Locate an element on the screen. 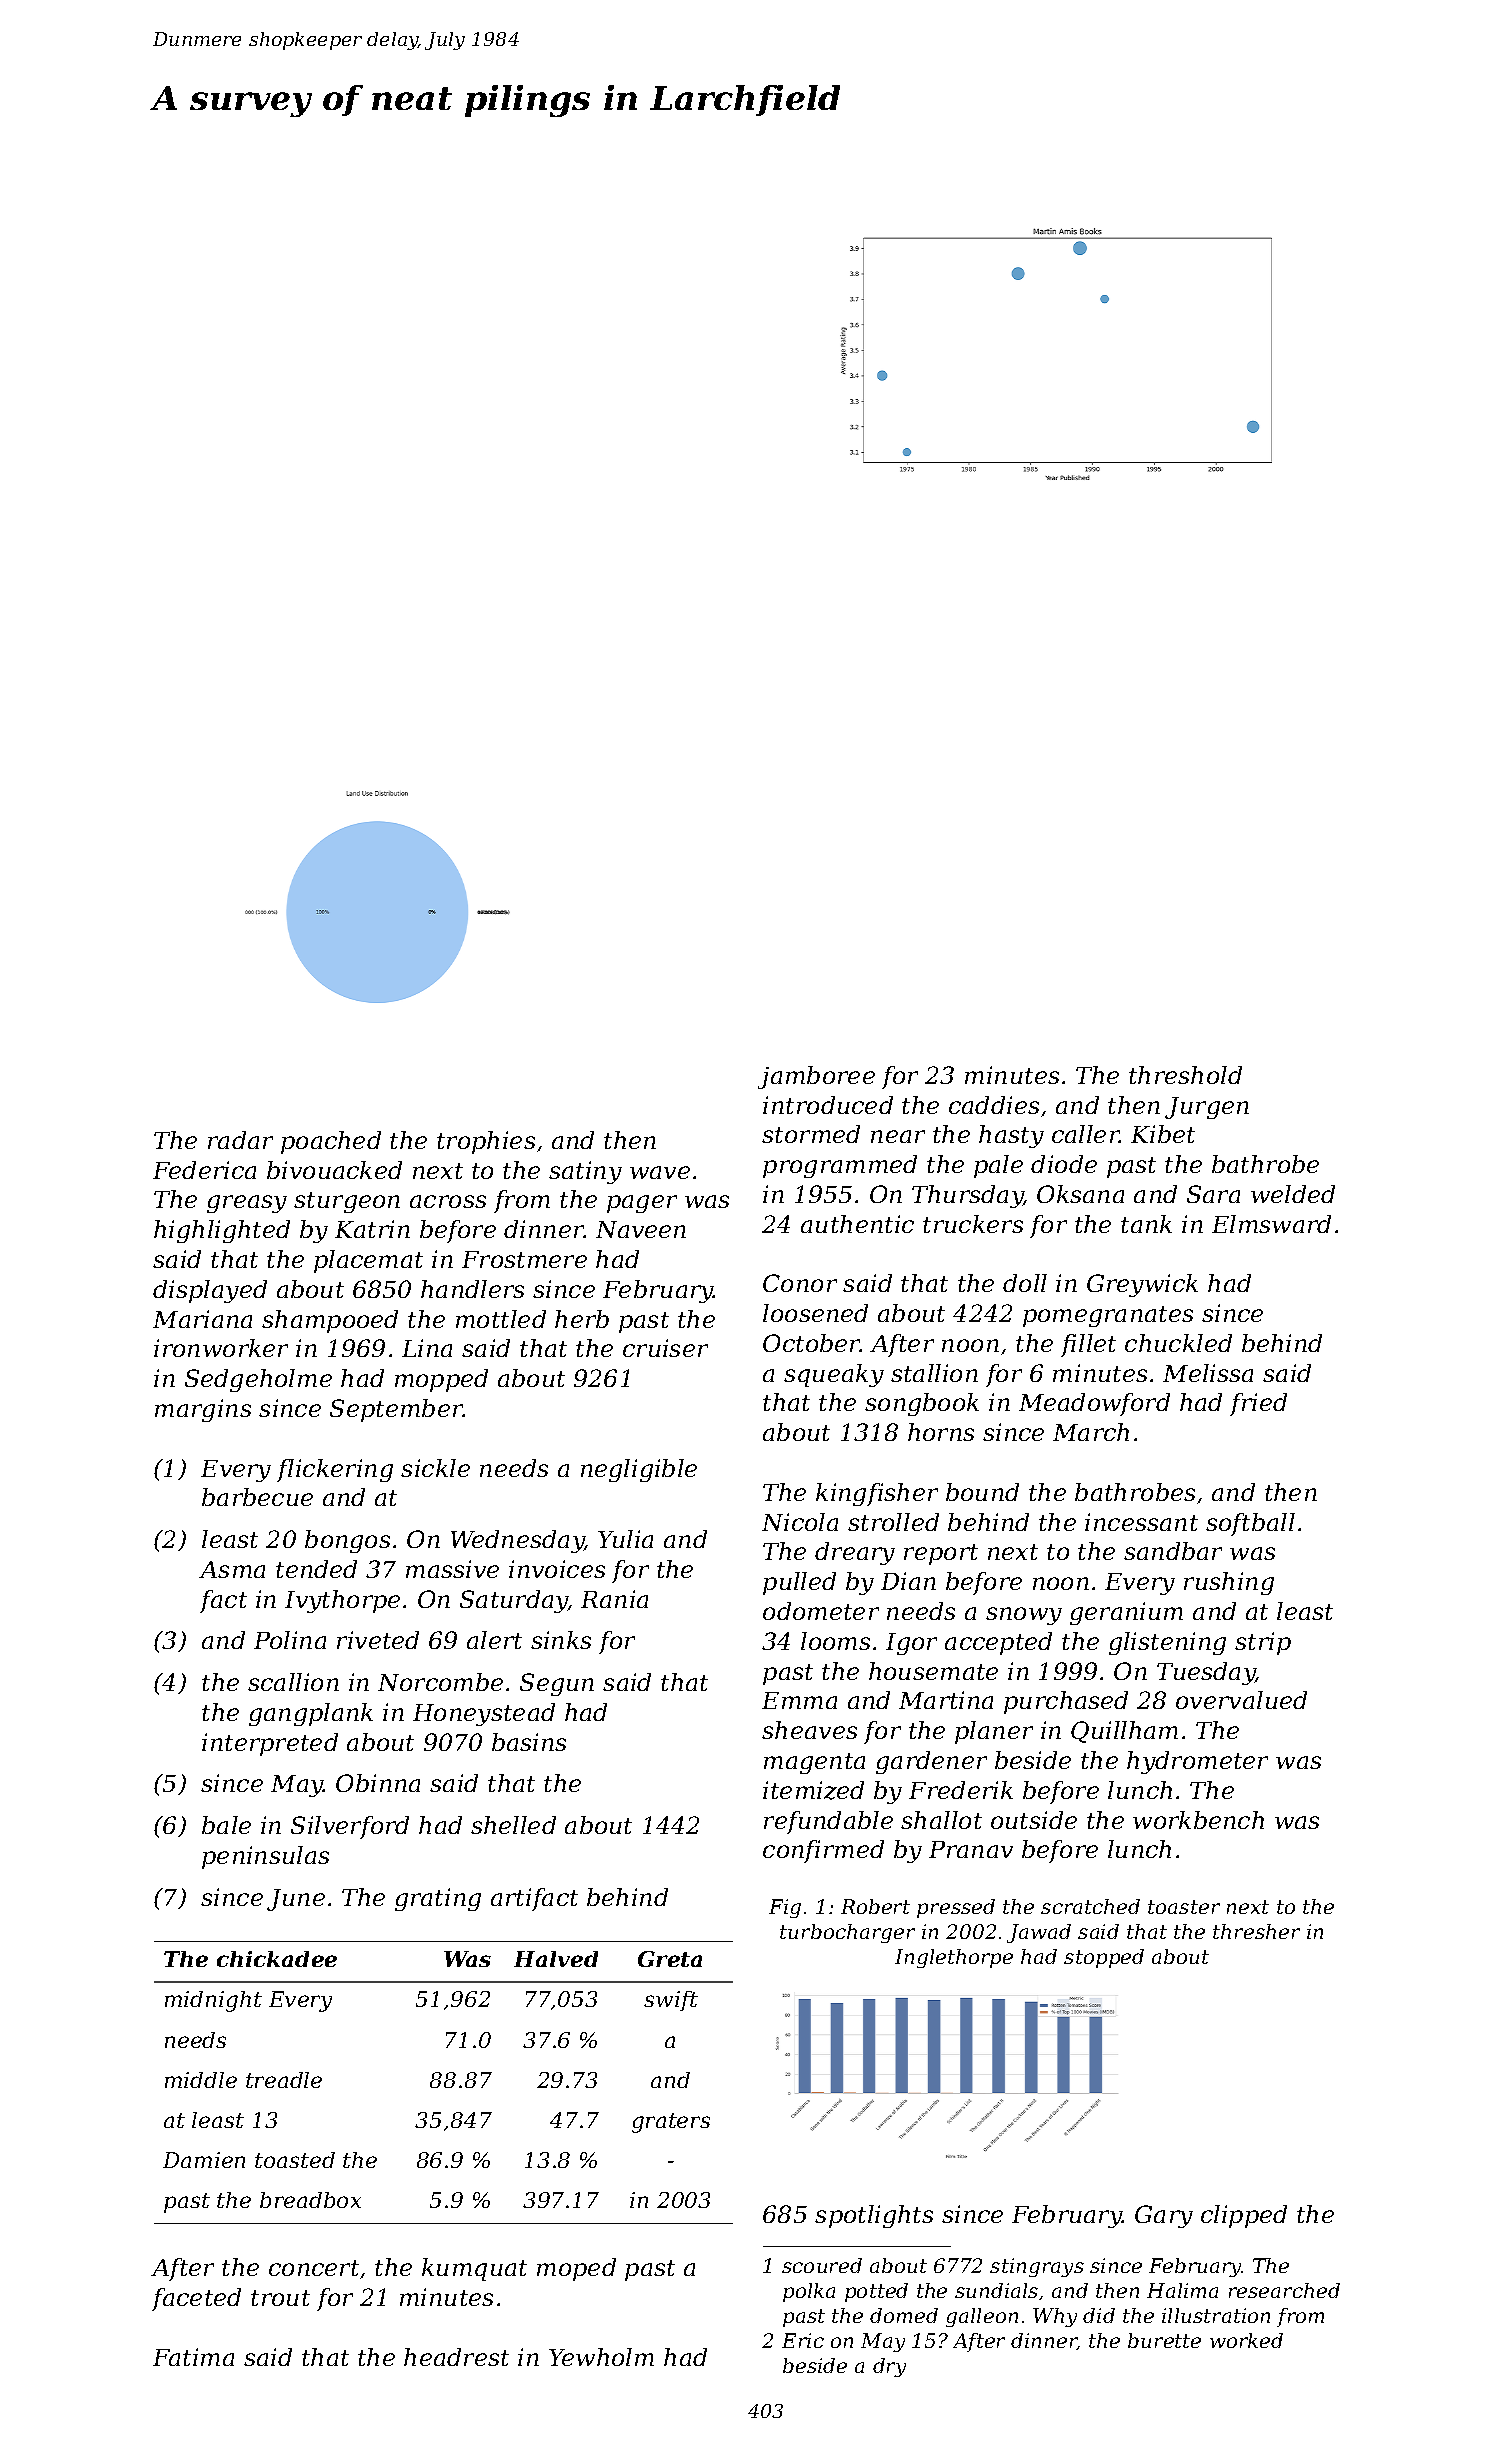 This screenshot has width=1496, height=2464. squeaky is located at coordinates (834, 1375).
